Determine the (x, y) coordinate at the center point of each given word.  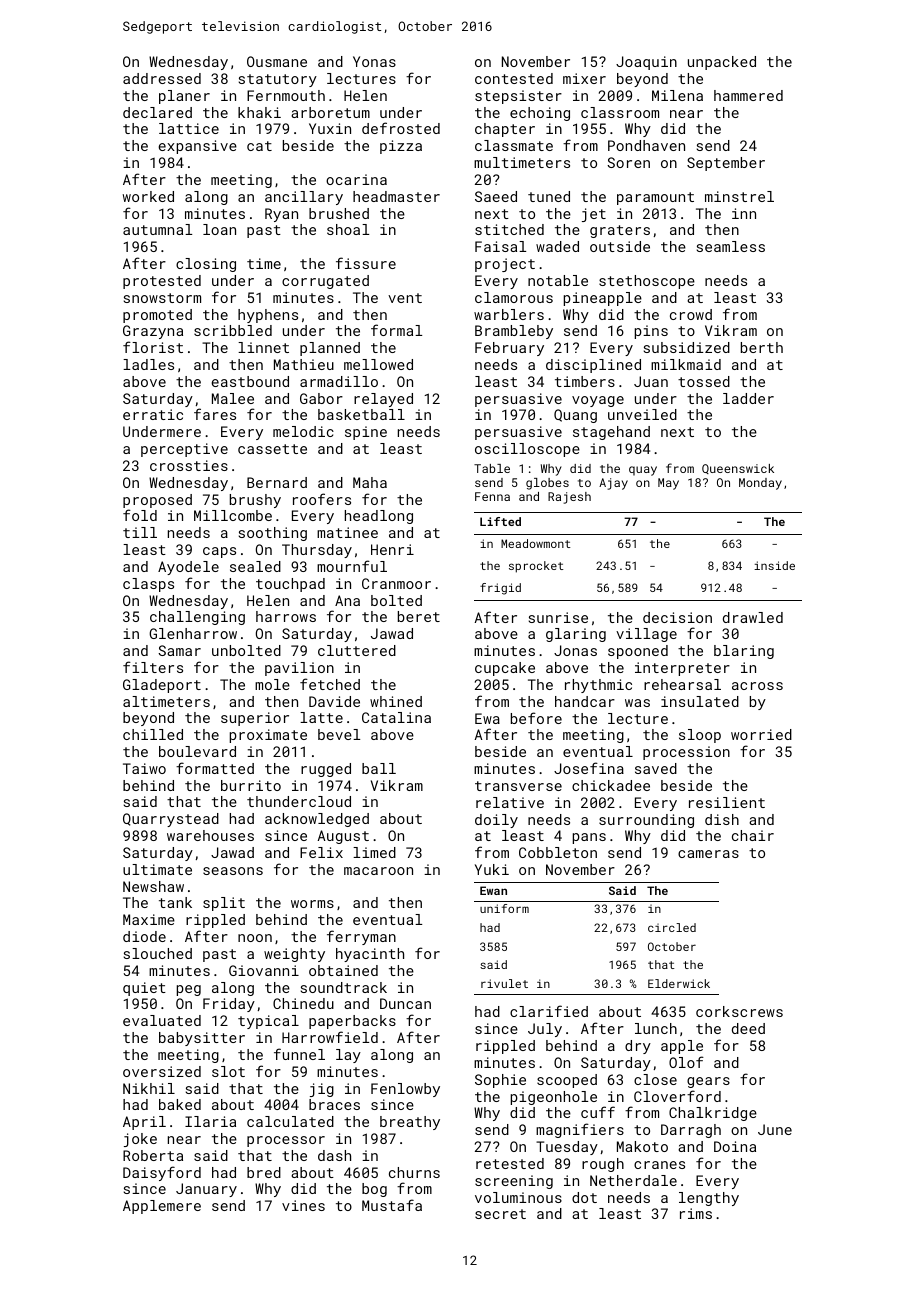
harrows (286, 616)
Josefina (589, 768)
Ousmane (277, 61)
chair (753, 835)
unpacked (722, 63)
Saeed (496, 196)
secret (500, 1214)
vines (303, 1205)
